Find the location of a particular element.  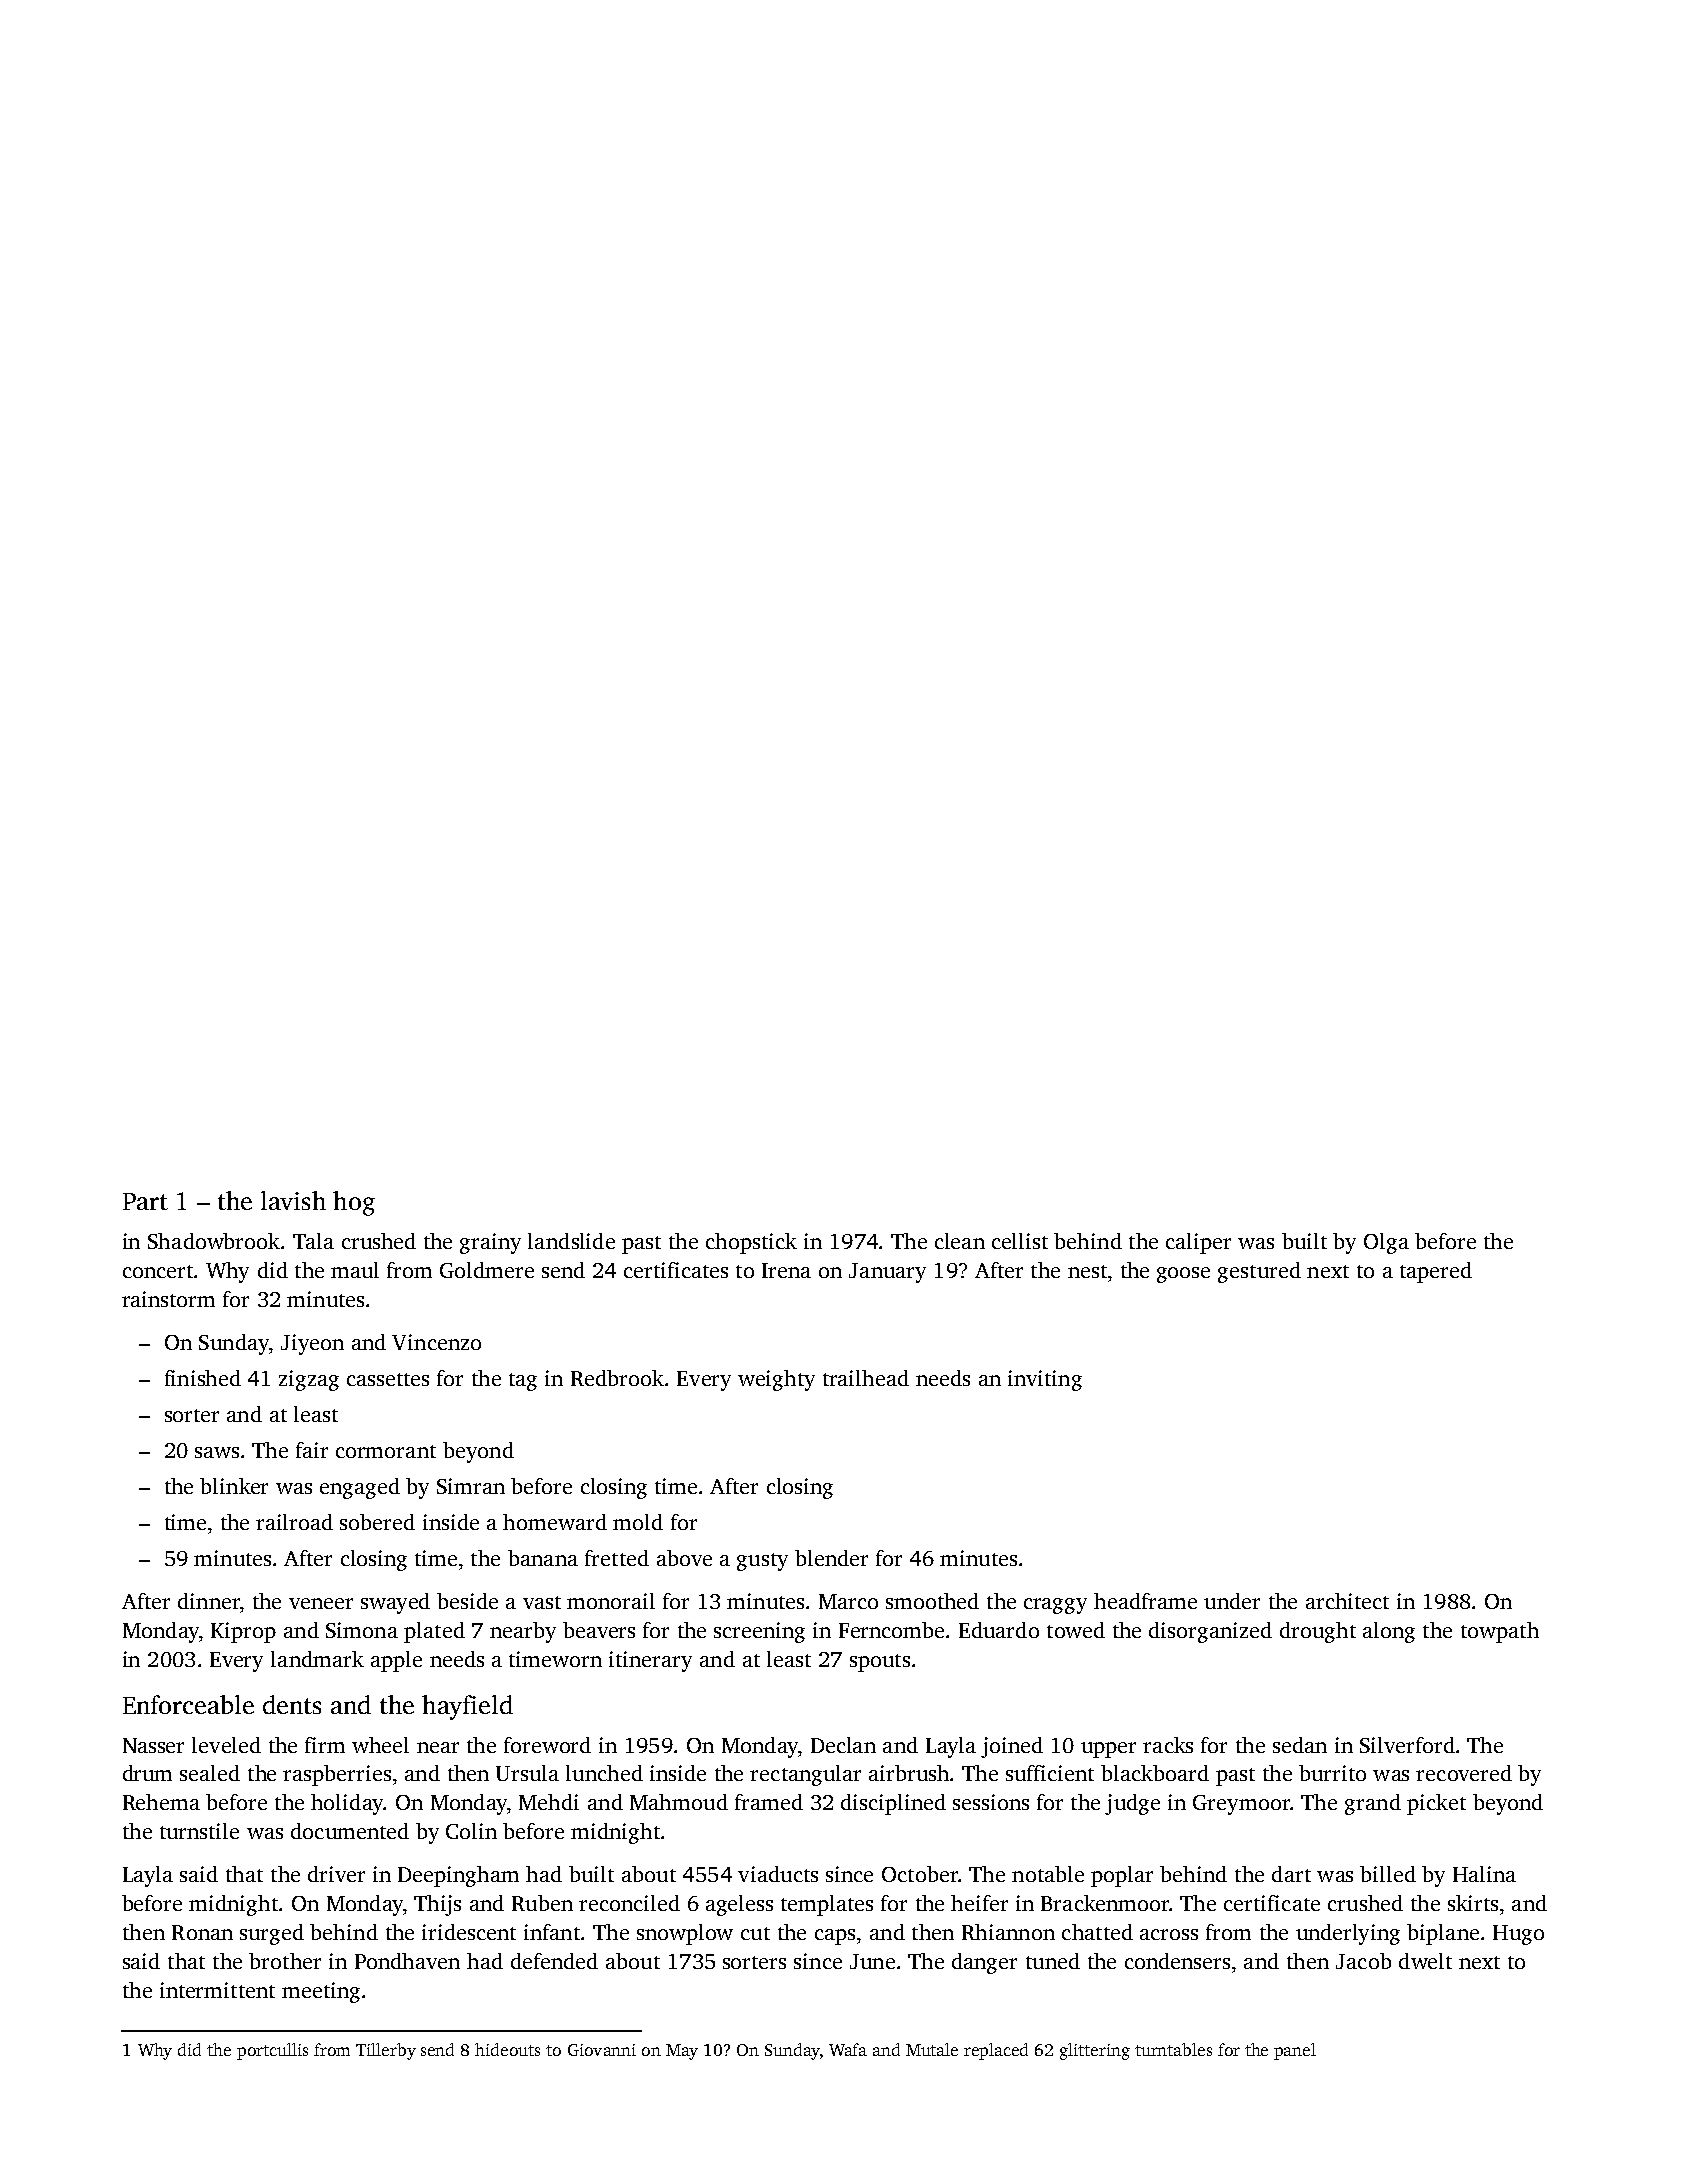

viaducts is located at coordinates (778, 1874).
